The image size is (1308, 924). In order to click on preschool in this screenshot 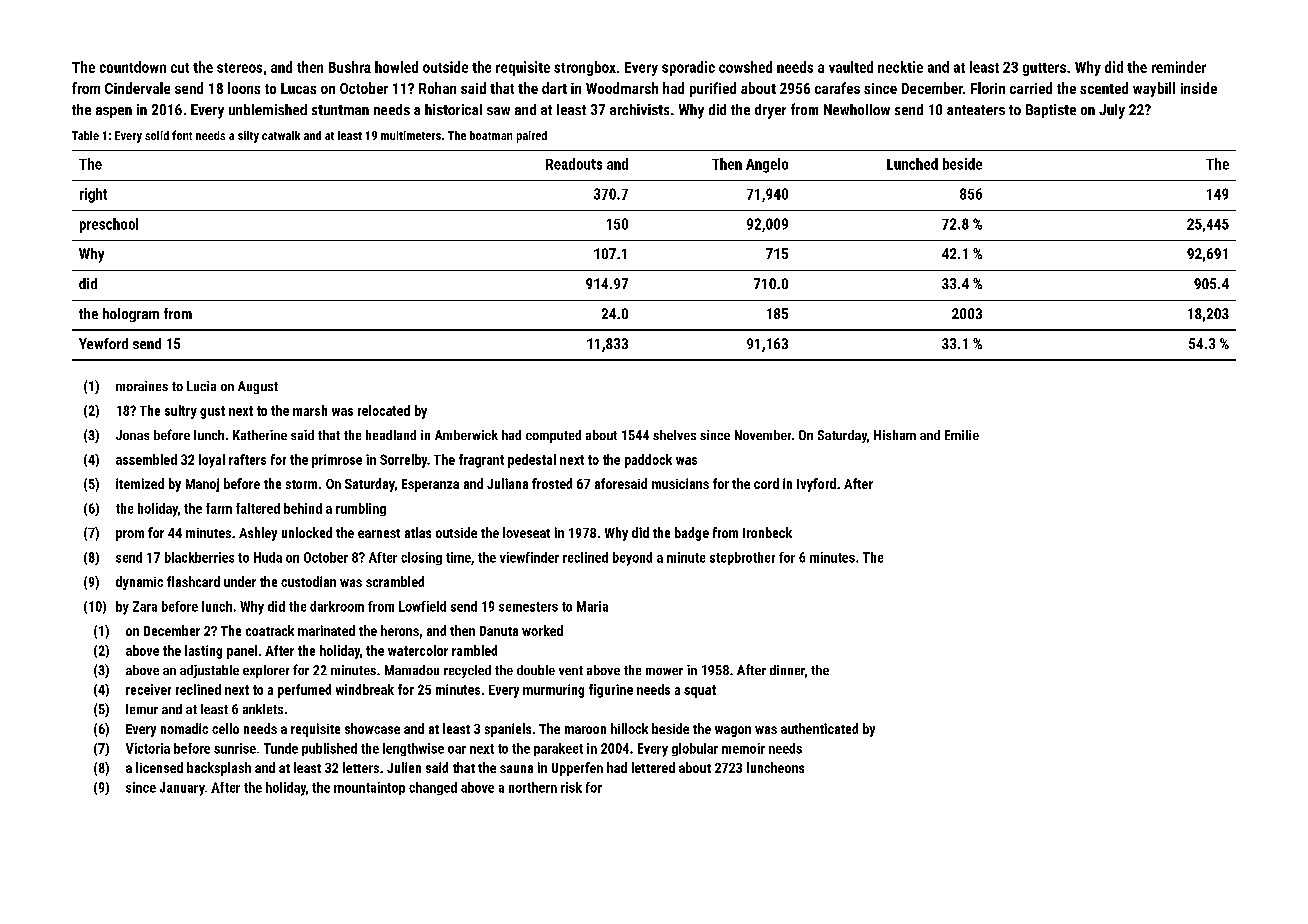, I will do `click(109, 225)`.
